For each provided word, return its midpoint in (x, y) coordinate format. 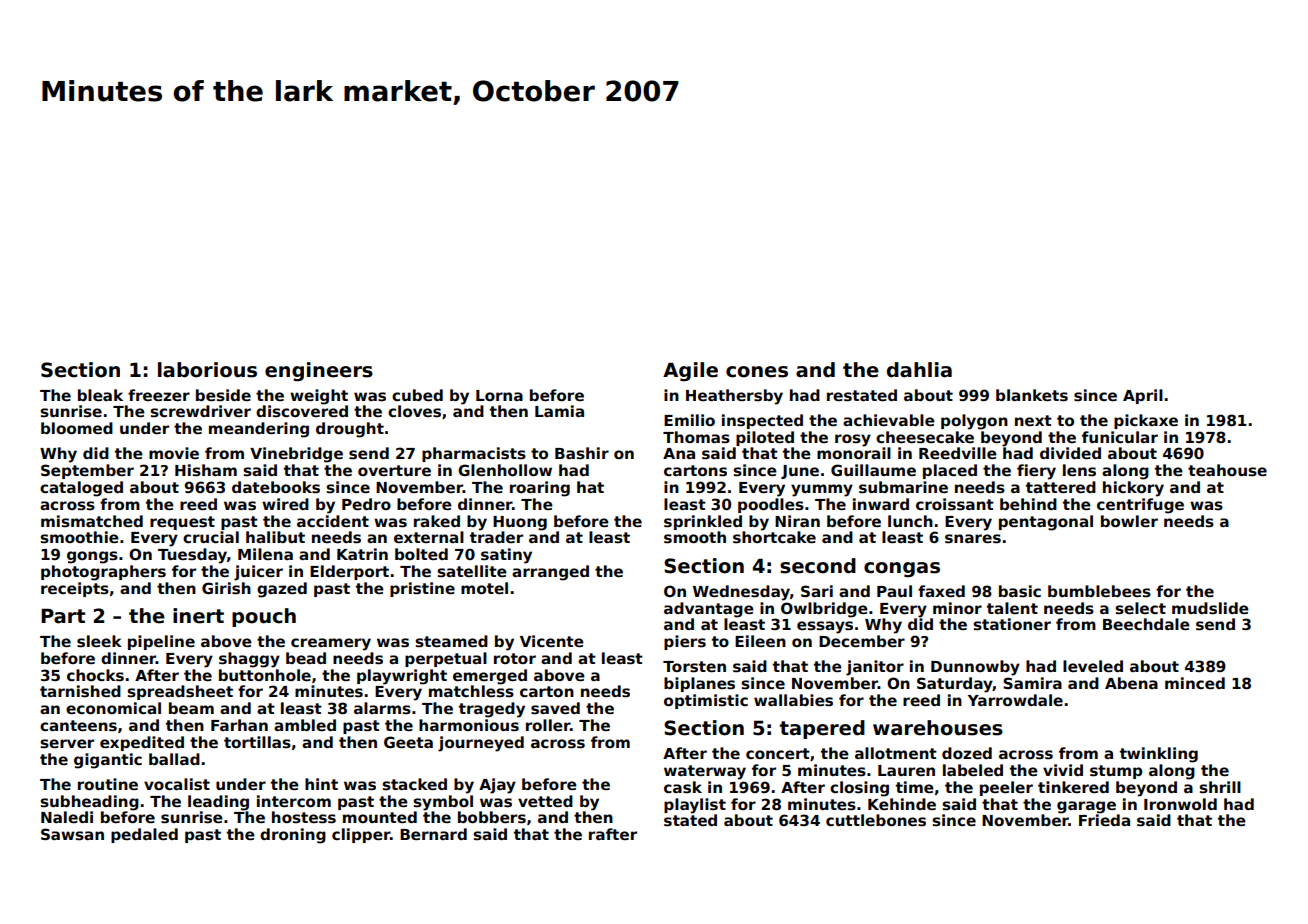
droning (293, 836)
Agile (690, 372)
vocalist (177, 784)
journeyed (481, 744)
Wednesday (741, 593)
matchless (471, 691)
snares (973, 539)
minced (1195, 683)
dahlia (919, 370)
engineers (319, 372)
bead (306, 658)
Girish (226, 588)
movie (174, 453)
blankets (1032, 395)
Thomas (696, 437)
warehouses (938, 728)
